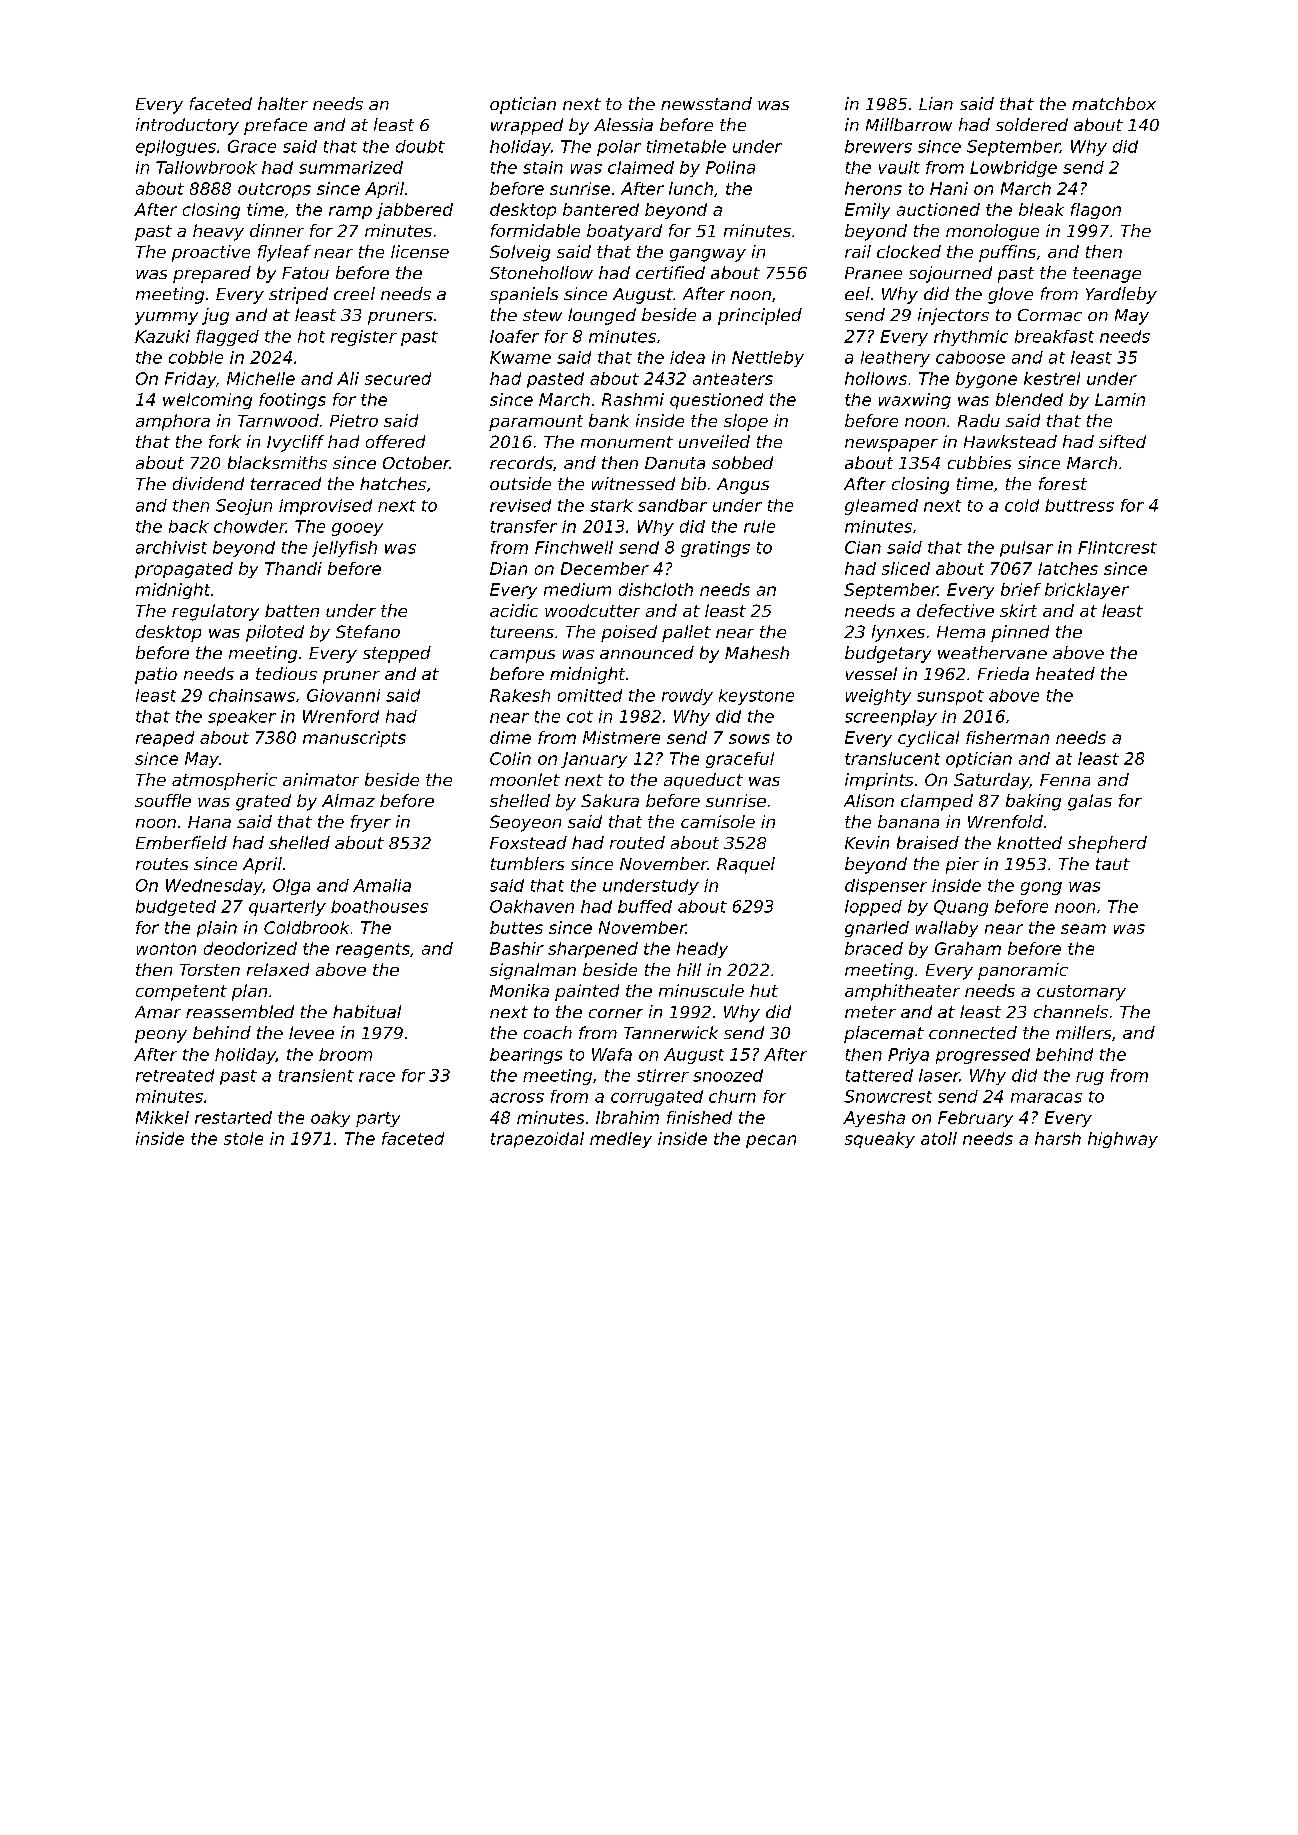  I want to click on souffle, so click(163, 800).
